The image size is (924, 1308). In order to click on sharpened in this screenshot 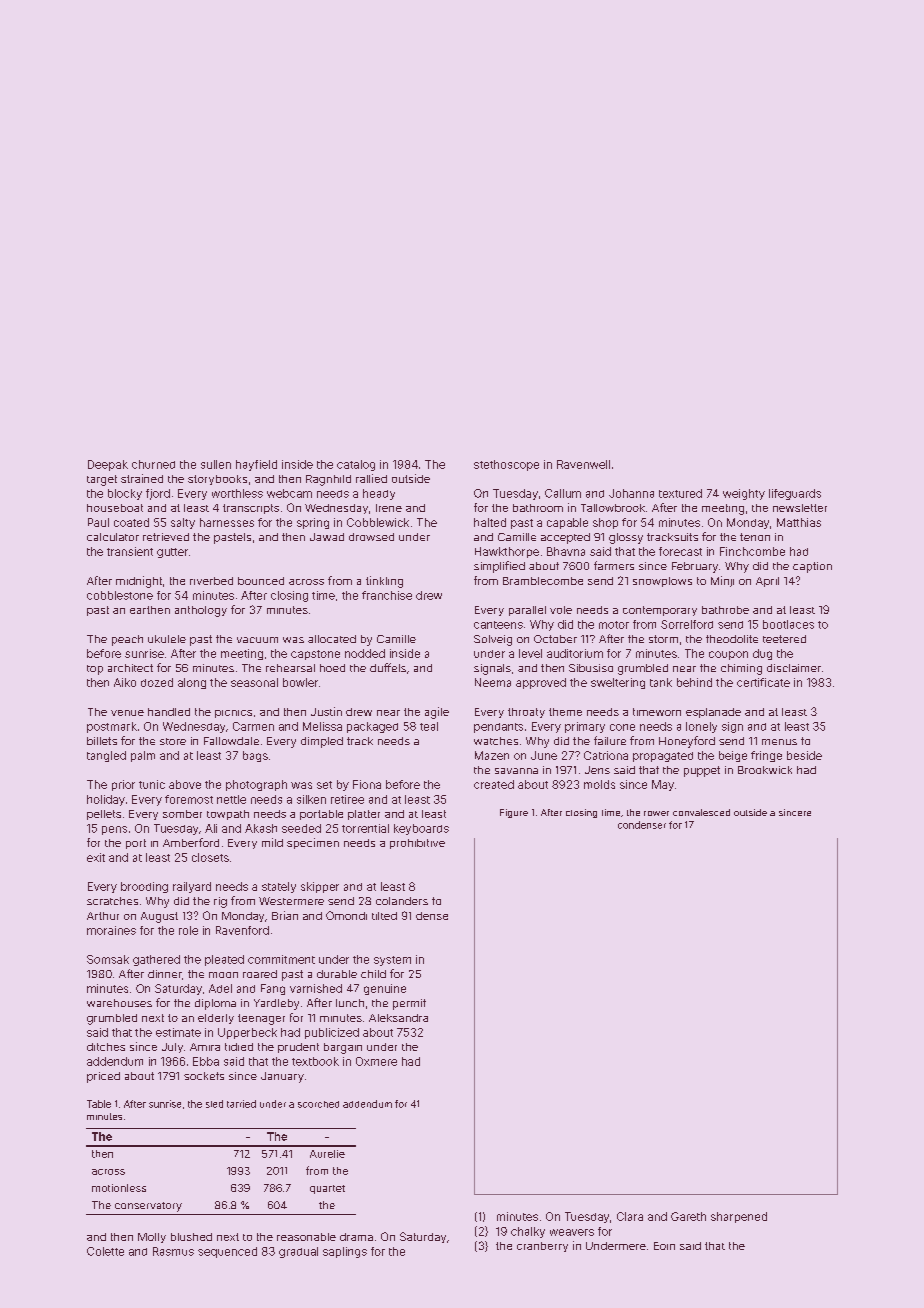, I will do `click(739, 1217)`.
